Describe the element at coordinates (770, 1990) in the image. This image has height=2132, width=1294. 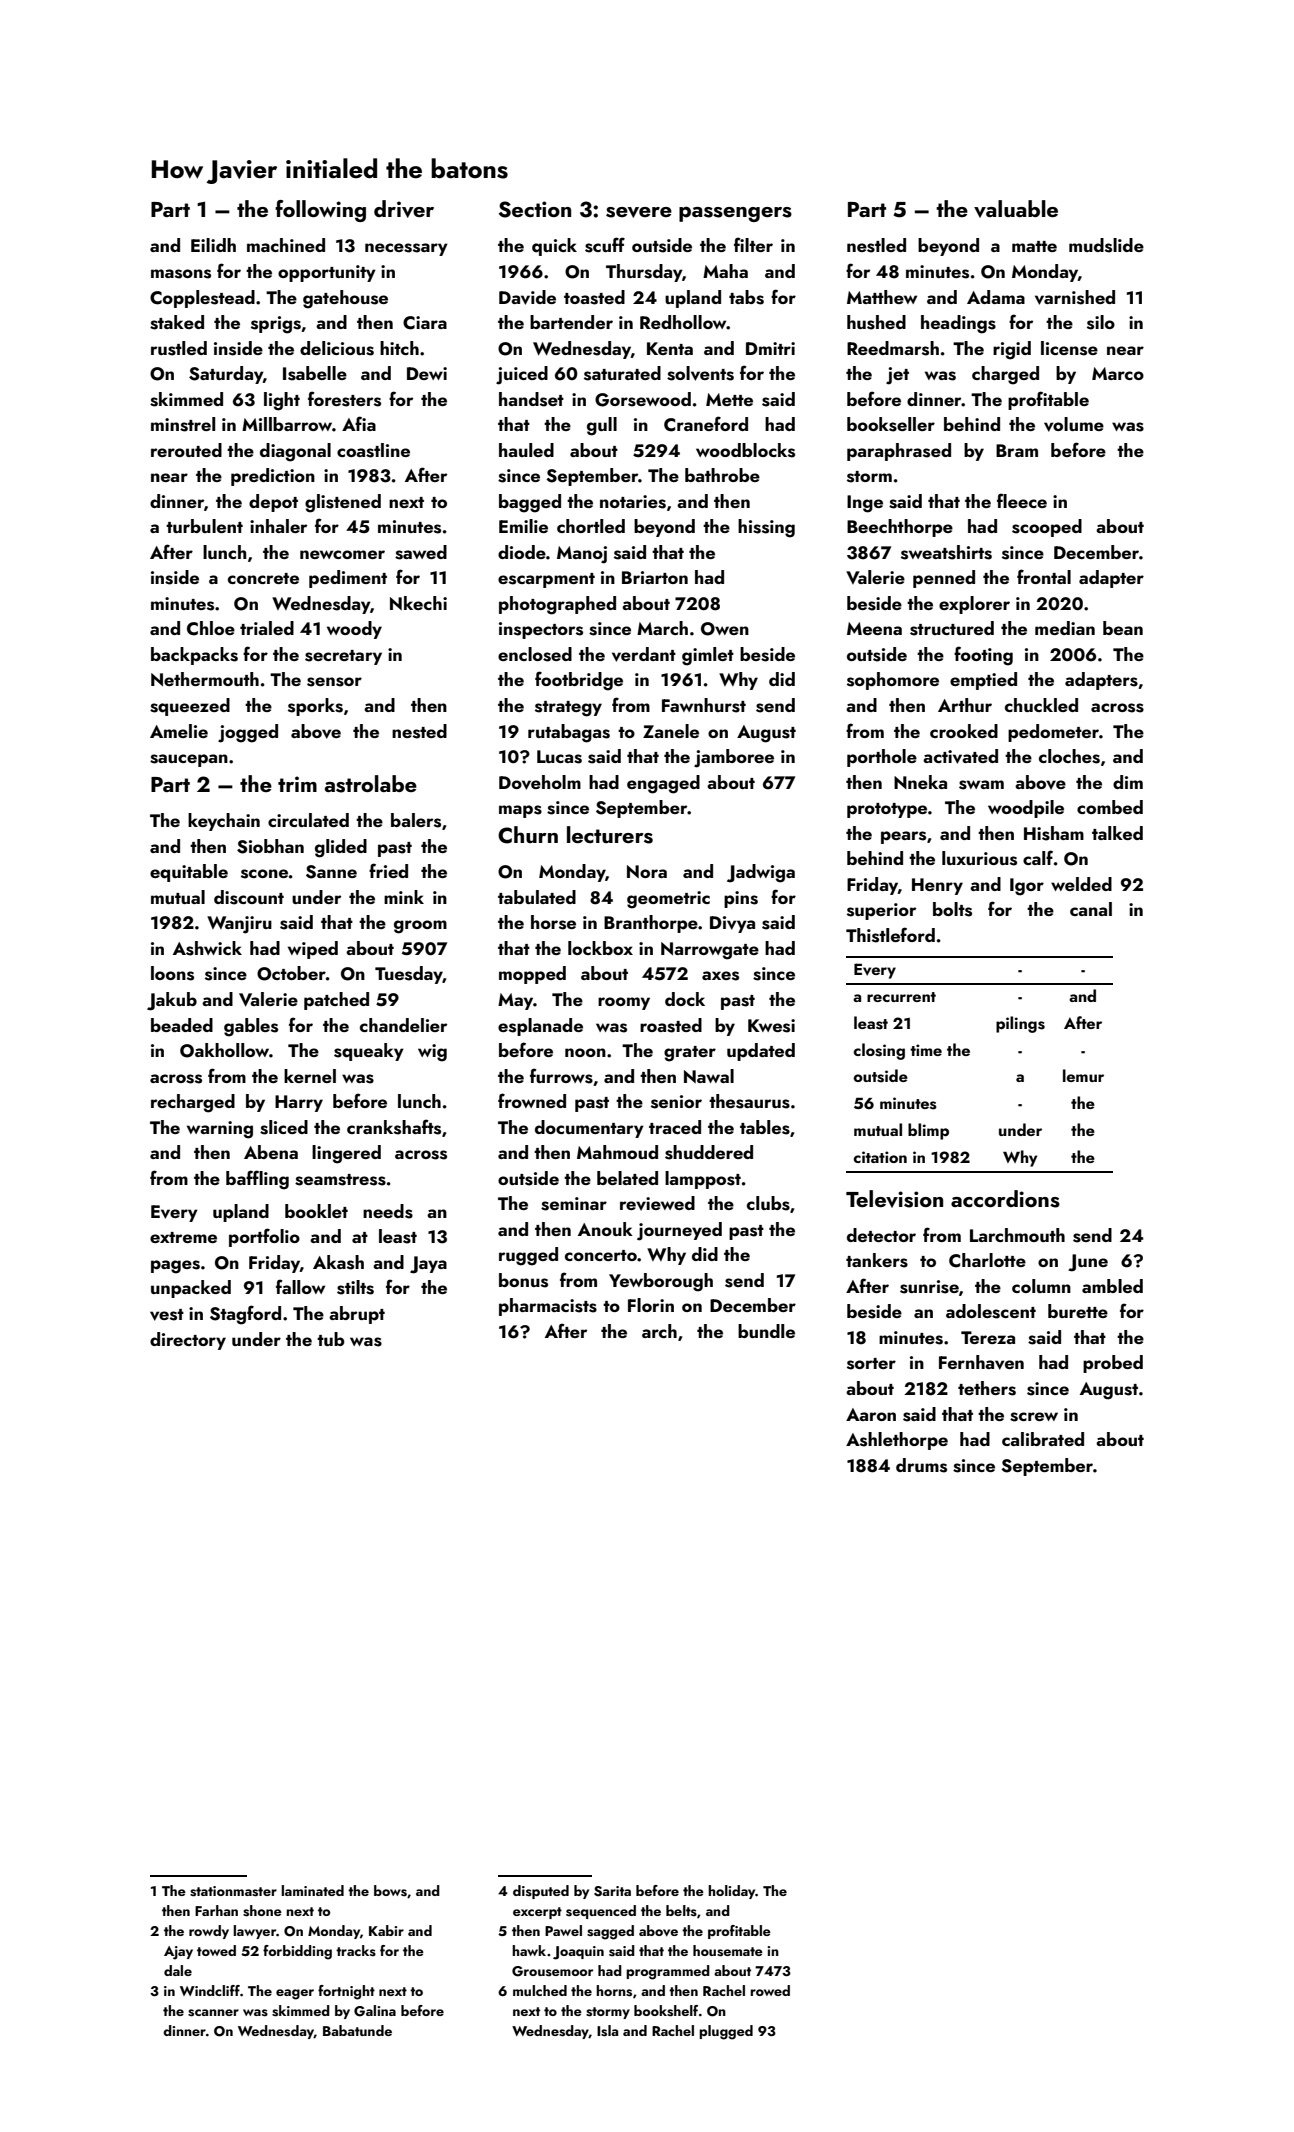
I see `rowed` at that location.
